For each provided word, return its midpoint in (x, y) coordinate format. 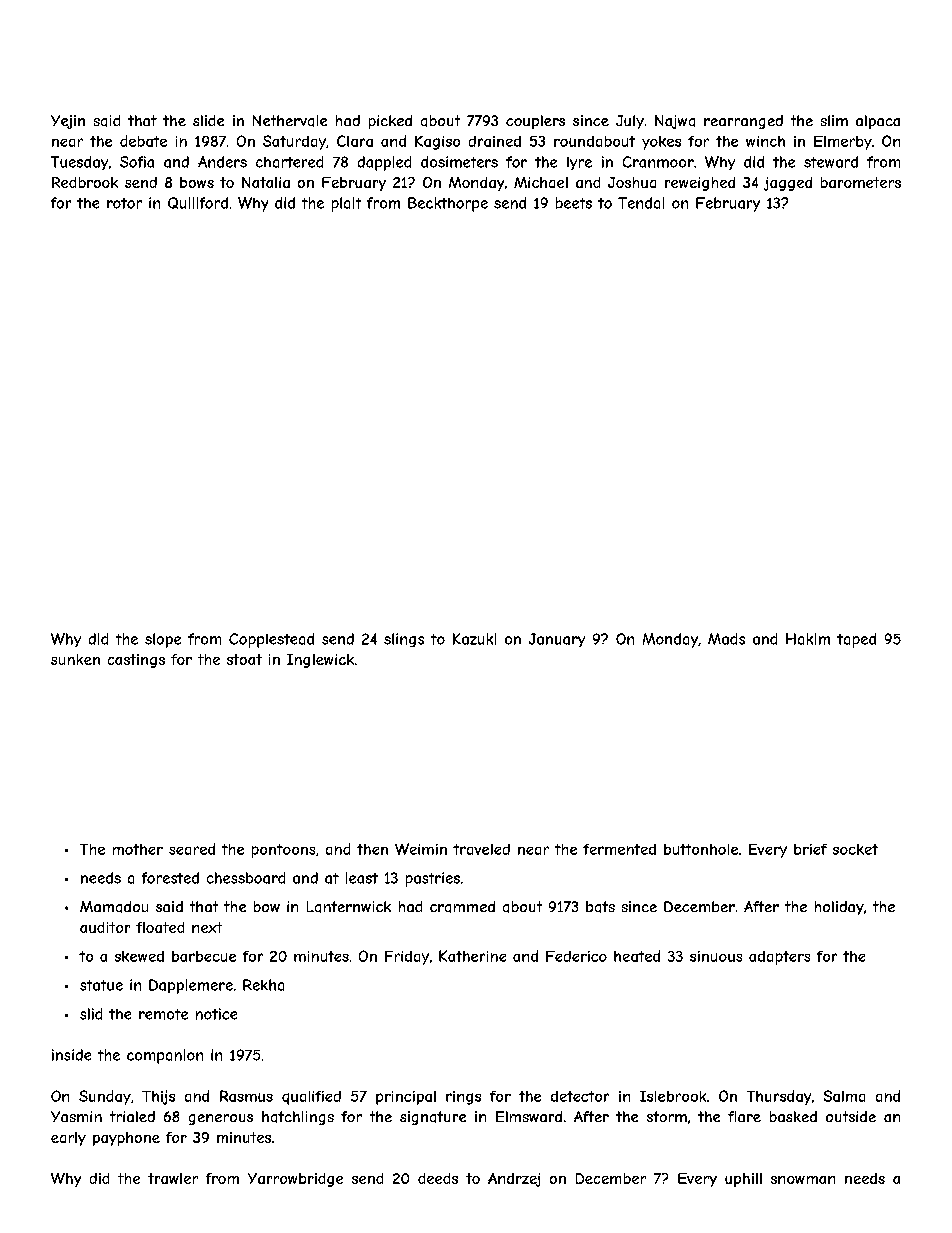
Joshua (632, 182)
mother (138, 849)
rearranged (743, 122)
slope (163, 640)
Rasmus (246, 1096)
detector (580, 1096)
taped (856, 640)
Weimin (421, 849)
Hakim (808, 639)
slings (404, 640)
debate (143, 141)
